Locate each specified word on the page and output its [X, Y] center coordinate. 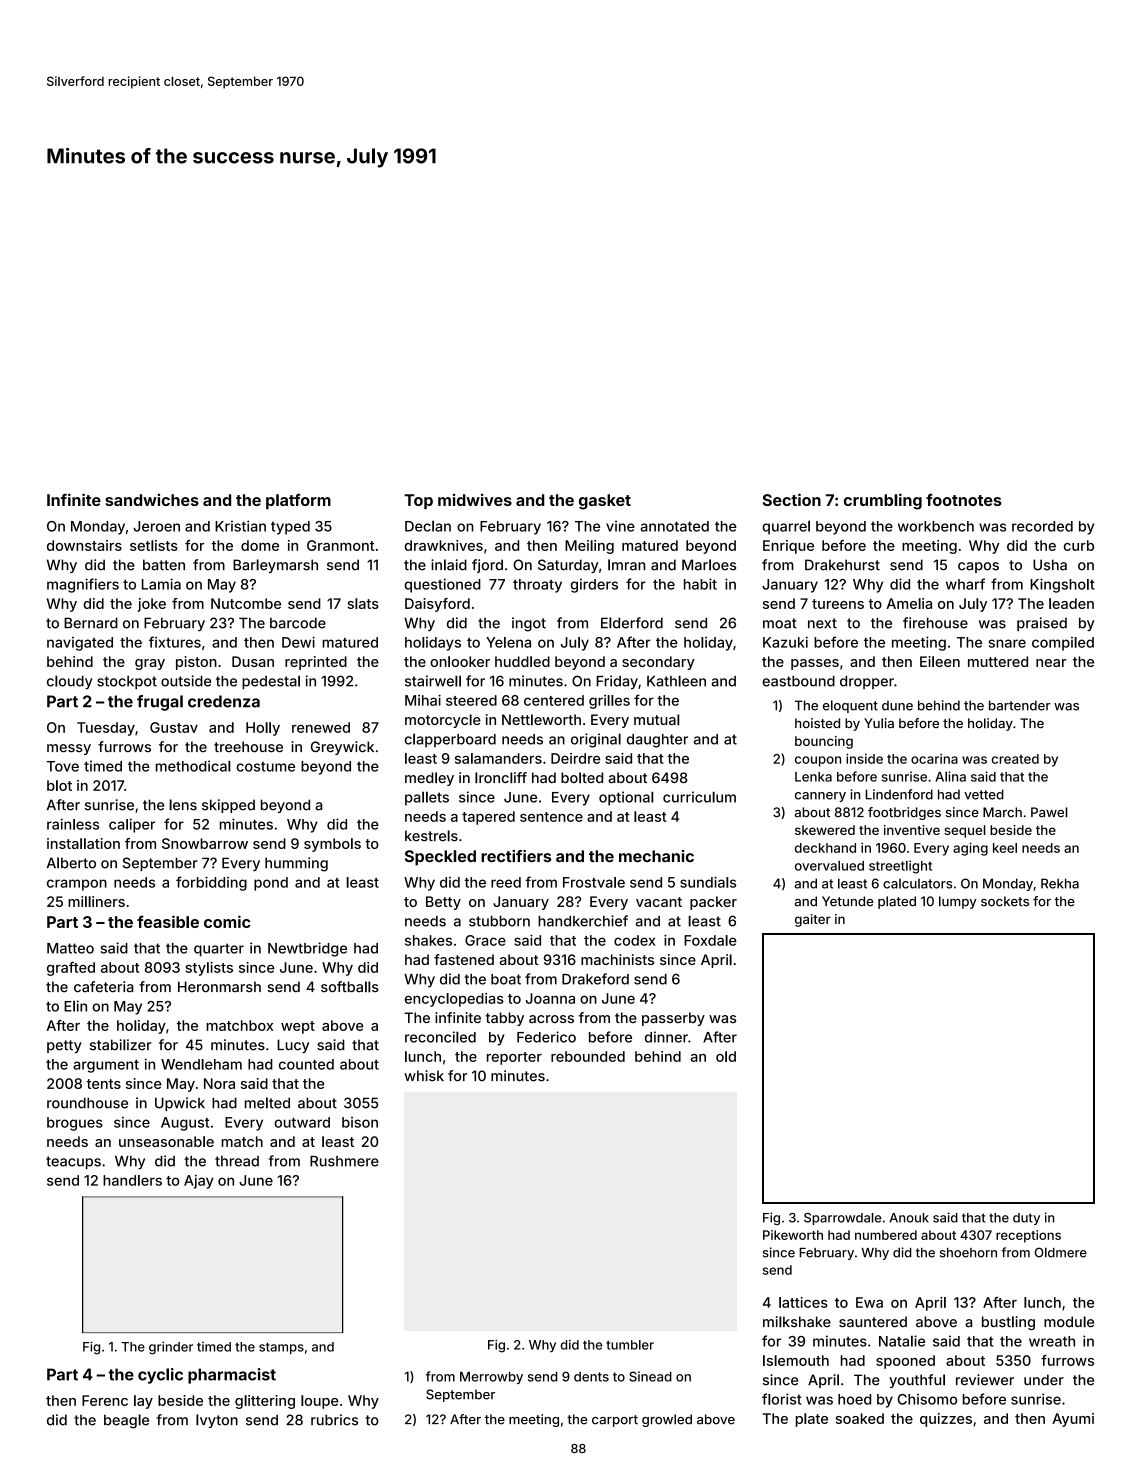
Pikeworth [793, 1235]
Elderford [632, 623]
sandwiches [152, 500]
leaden [1071, 603]
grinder [171, 1348]
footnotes [964, 500]
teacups [73, 1162]
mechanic [656, 856]
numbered [886, 1235]
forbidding [211, 883]
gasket [605, 502]
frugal [160, 703]
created [1015, 759]
